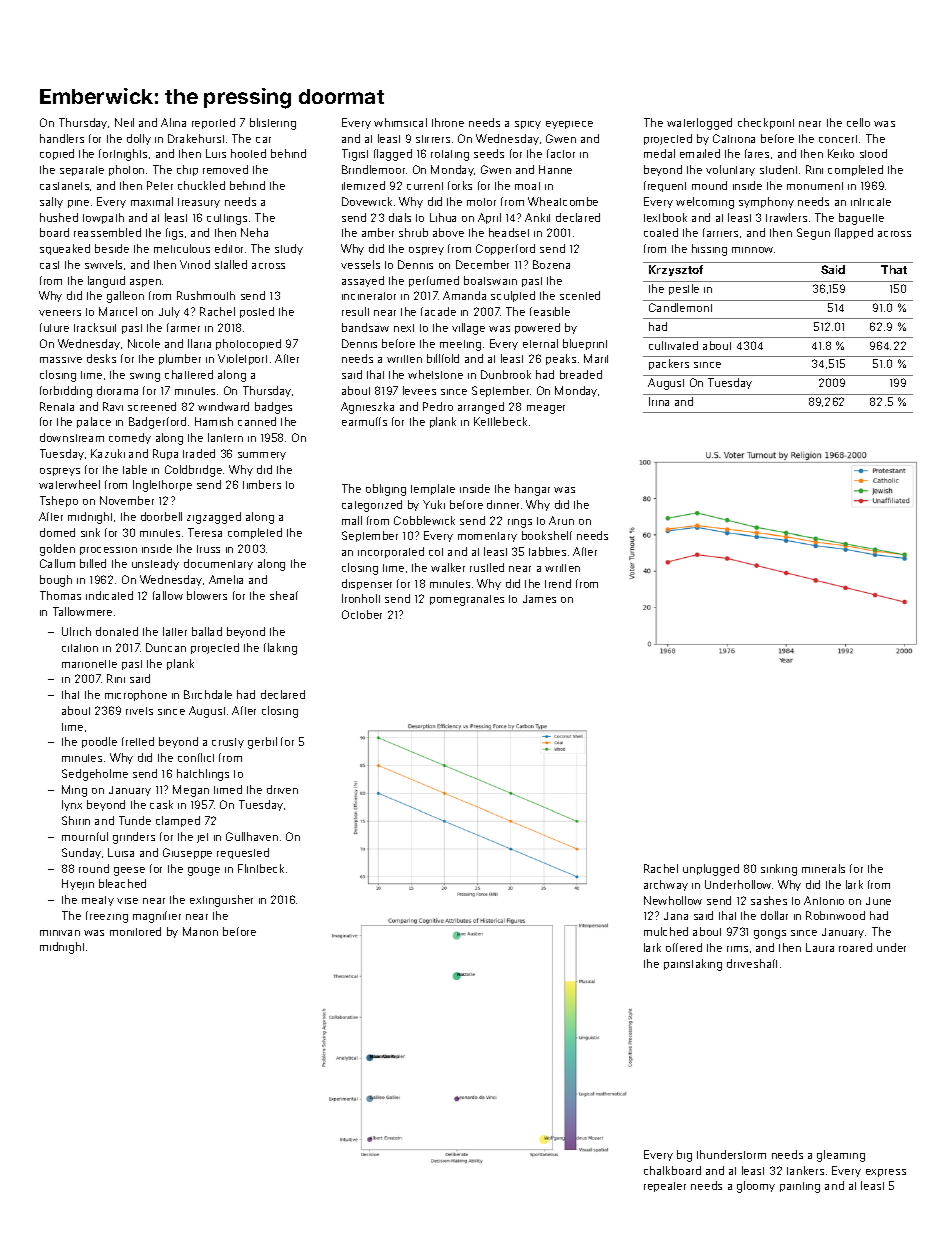  I want to click on mournful, so click(85, 836).
